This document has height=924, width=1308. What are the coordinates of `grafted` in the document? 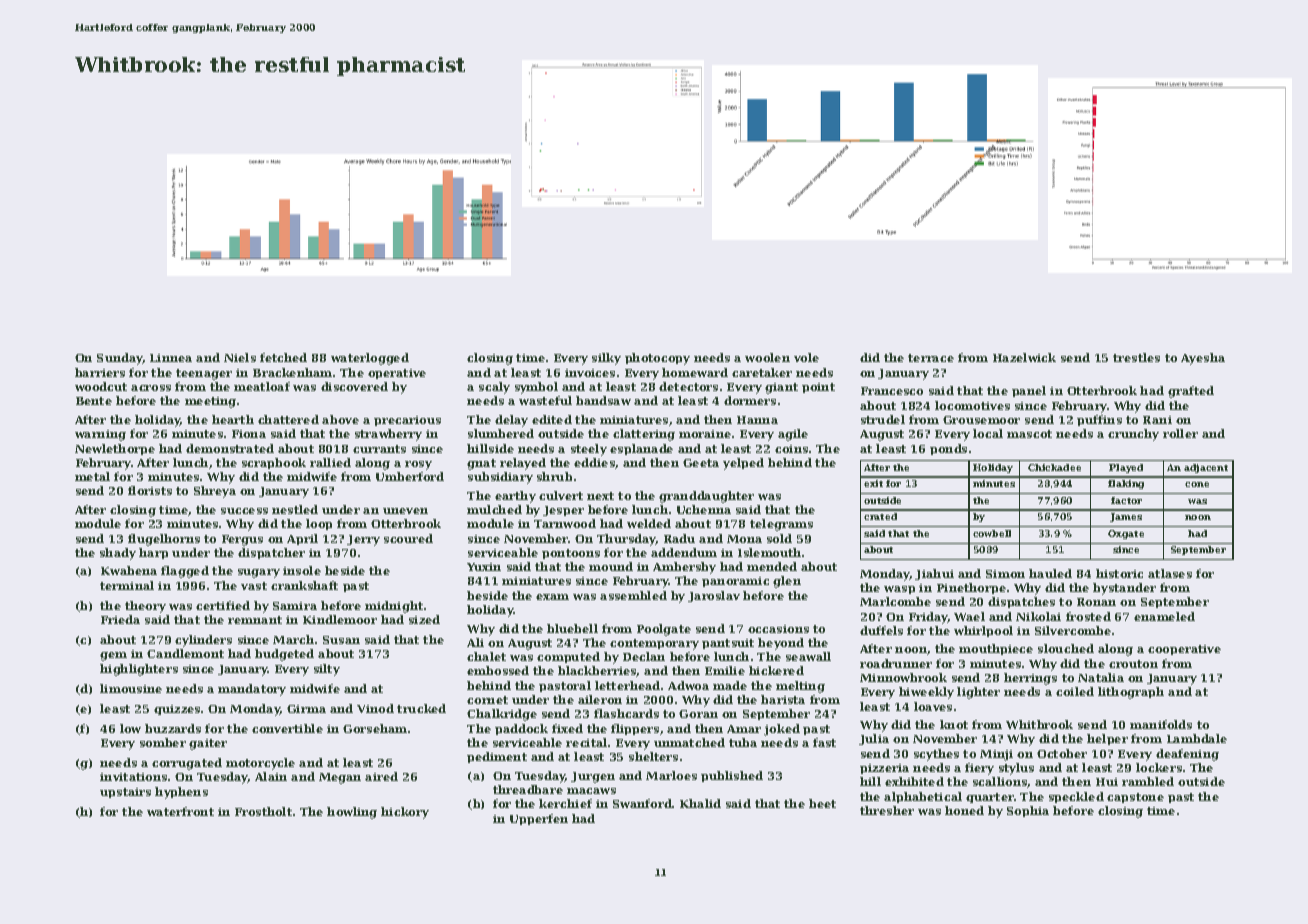 It's located at (1191, 392).
